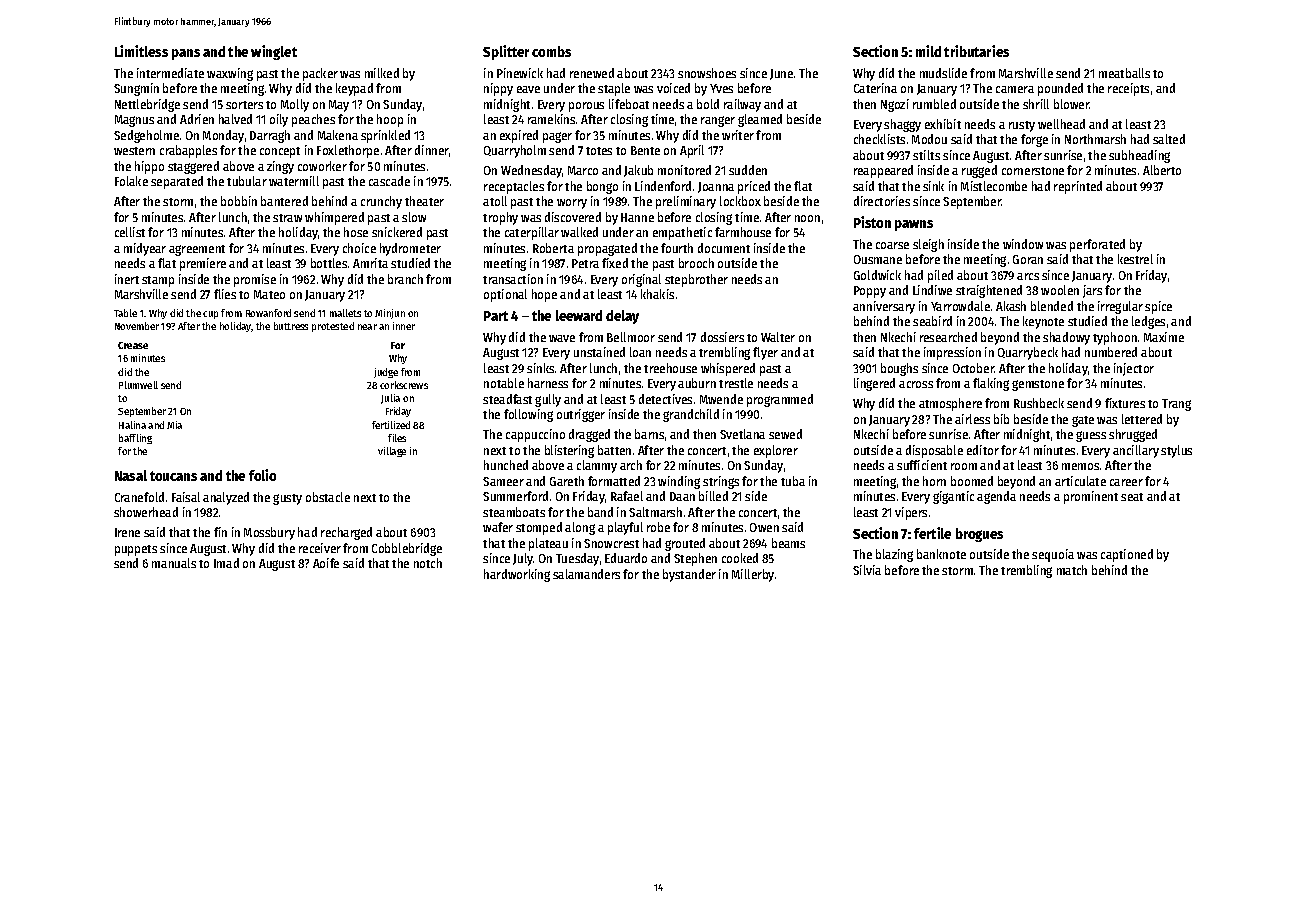 Image resolution: width=1308 pixels, height=924 pixels. What do you see at coordinates (943, 73) in the screenshot?
I see `mudslide` at bounding box center [943, 73].
